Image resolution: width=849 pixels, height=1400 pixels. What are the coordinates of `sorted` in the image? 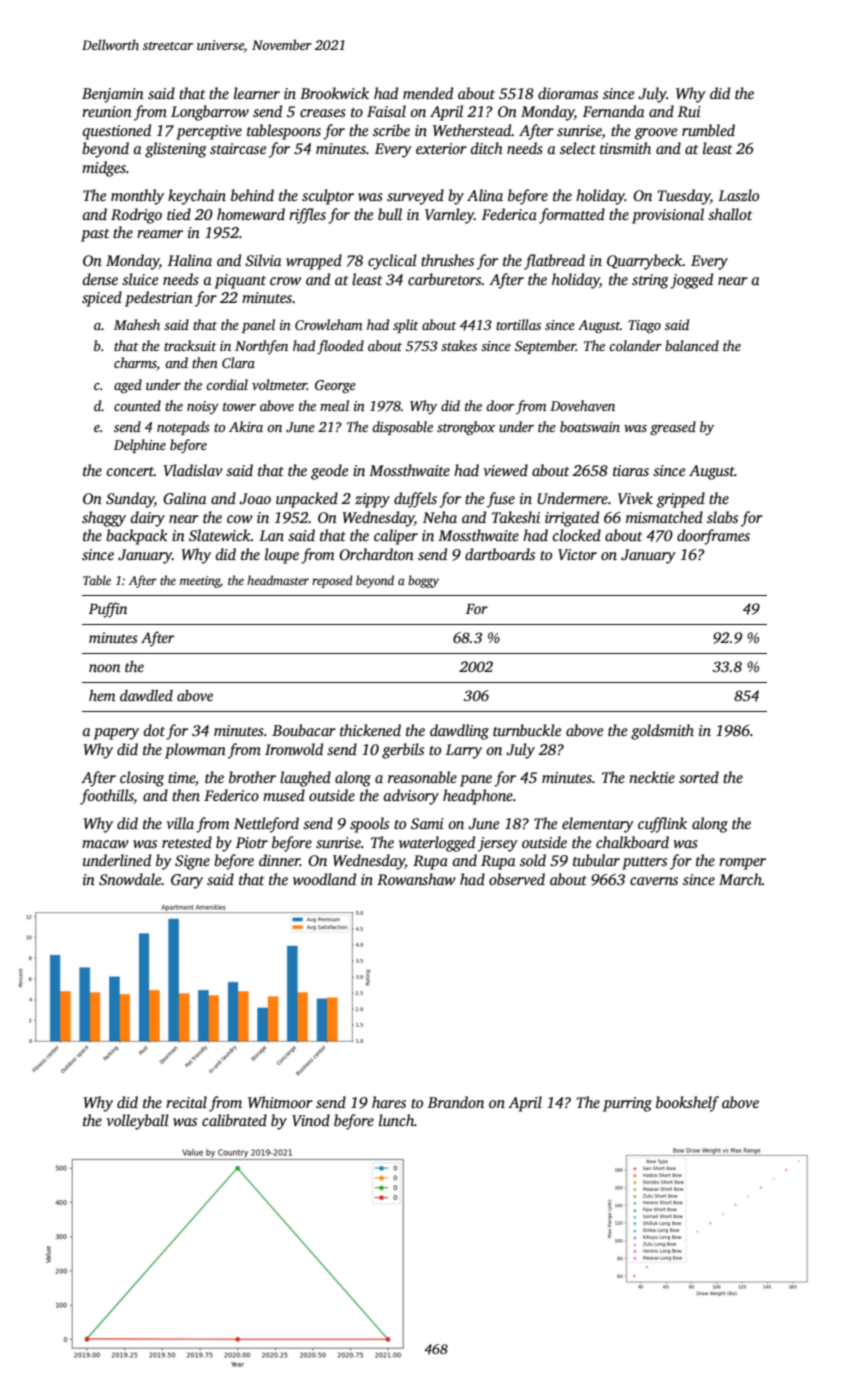 It's located at (699, 777).
